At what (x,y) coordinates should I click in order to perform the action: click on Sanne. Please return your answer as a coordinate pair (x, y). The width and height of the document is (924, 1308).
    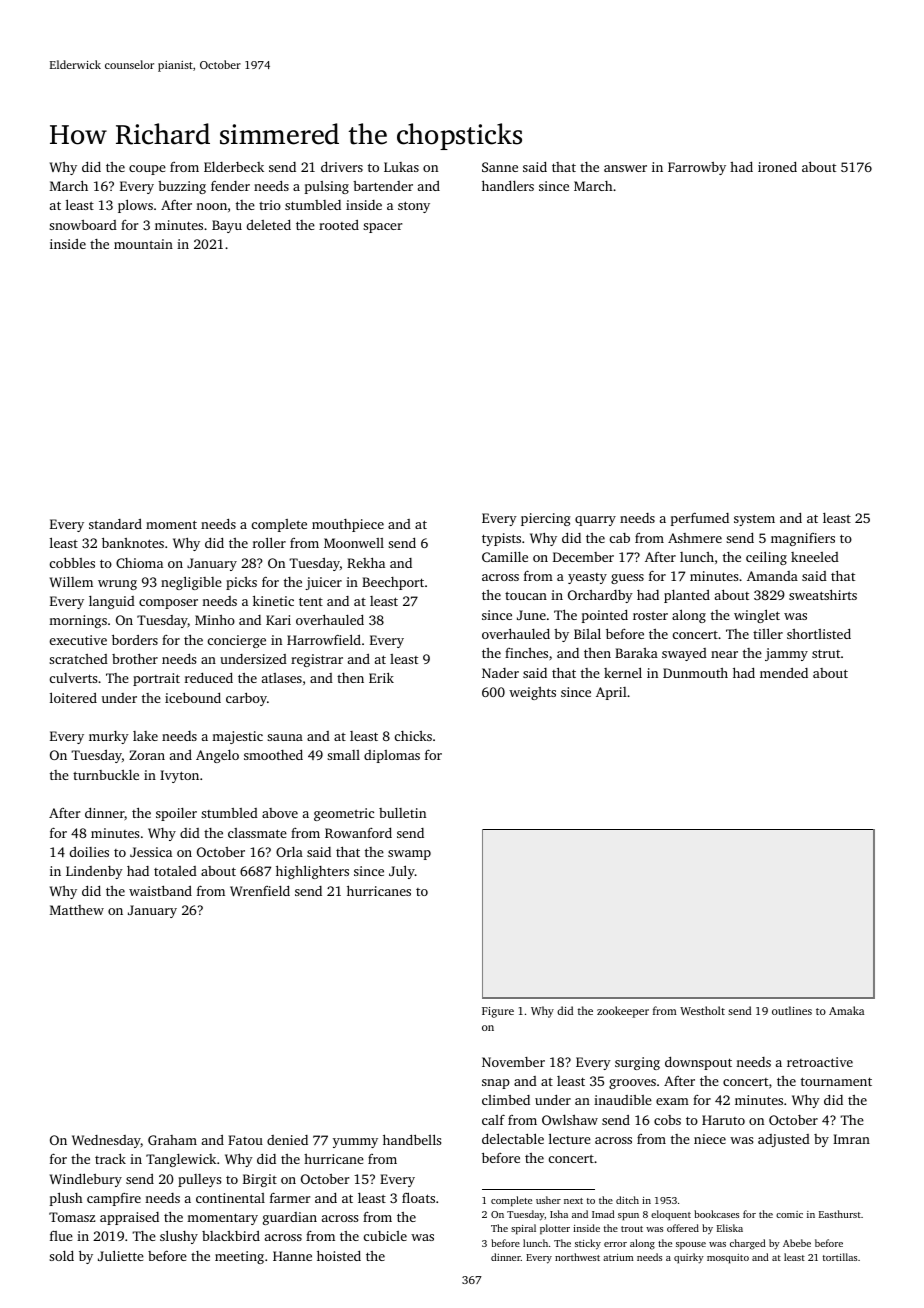
    Looking at the image, I should click on (500, 167).
